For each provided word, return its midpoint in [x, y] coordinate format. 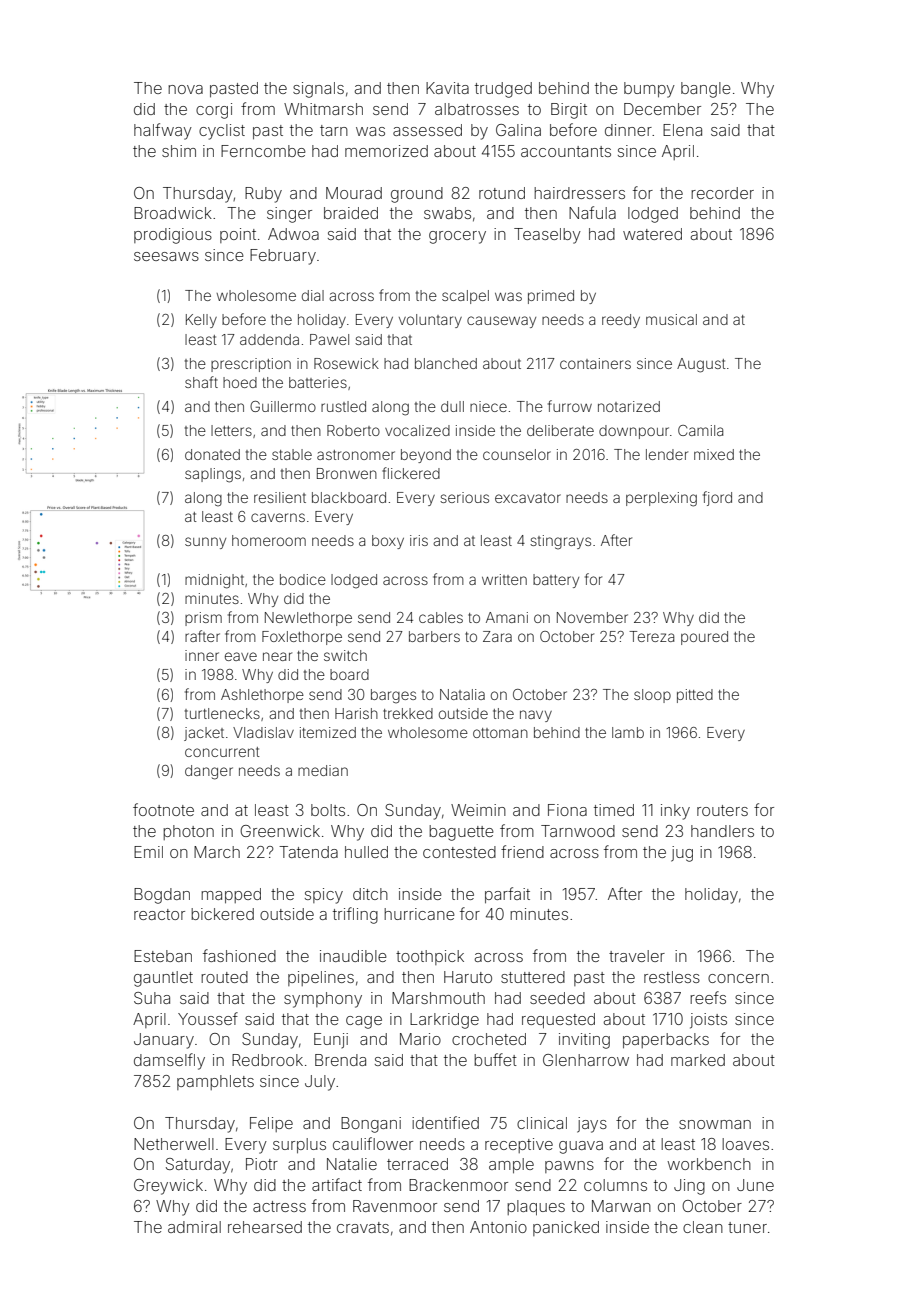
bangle [706, 90]
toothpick [430, 957]
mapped [231, 895]
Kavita [447, 88]
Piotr [262, 1164]
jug [682, 854]
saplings [213, 475]
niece [488, 406]
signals [318, 90]
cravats [363, 1227]
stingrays [560, 542]
